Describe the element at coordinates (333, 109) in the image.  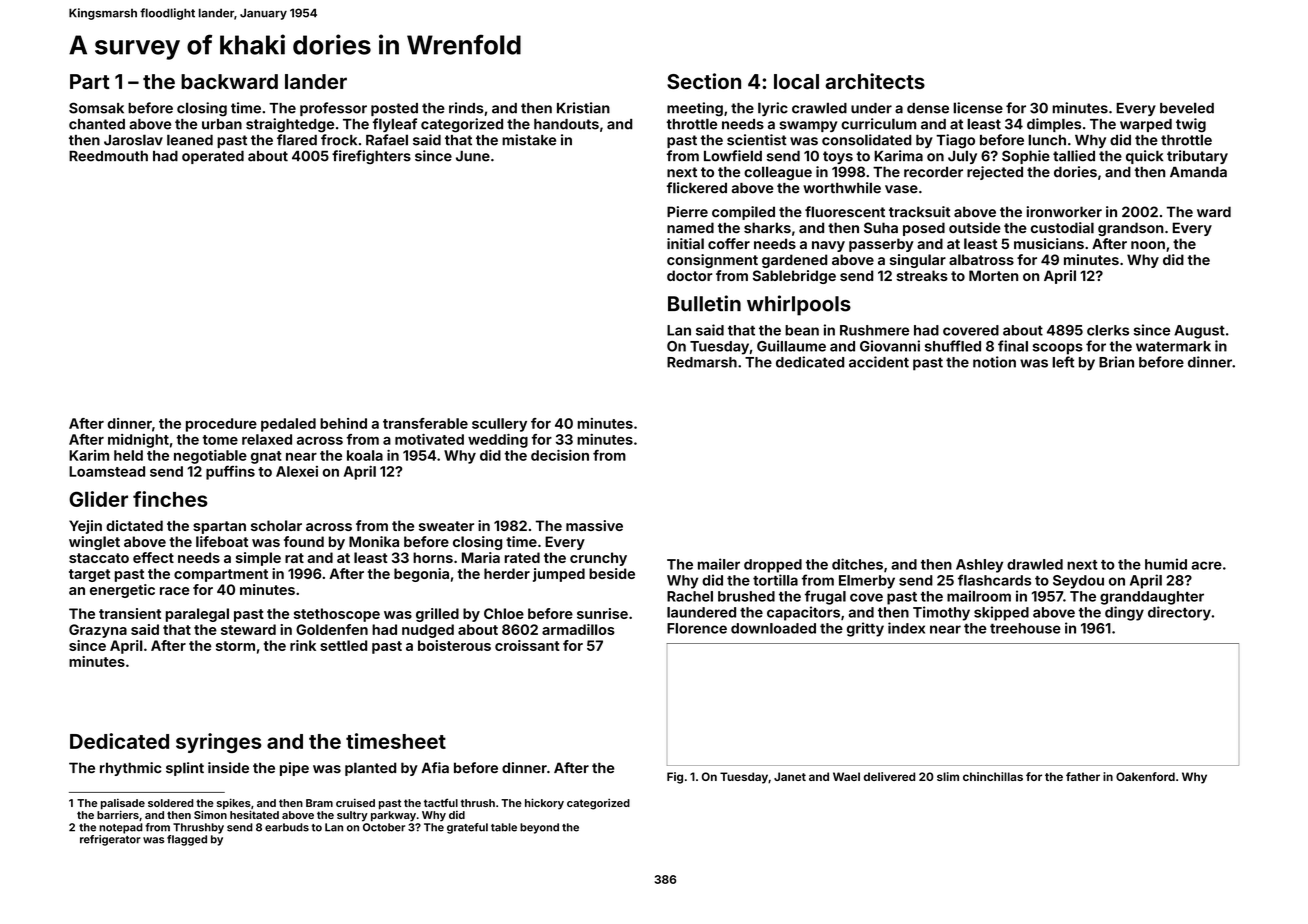
I see `professor` at that location.
